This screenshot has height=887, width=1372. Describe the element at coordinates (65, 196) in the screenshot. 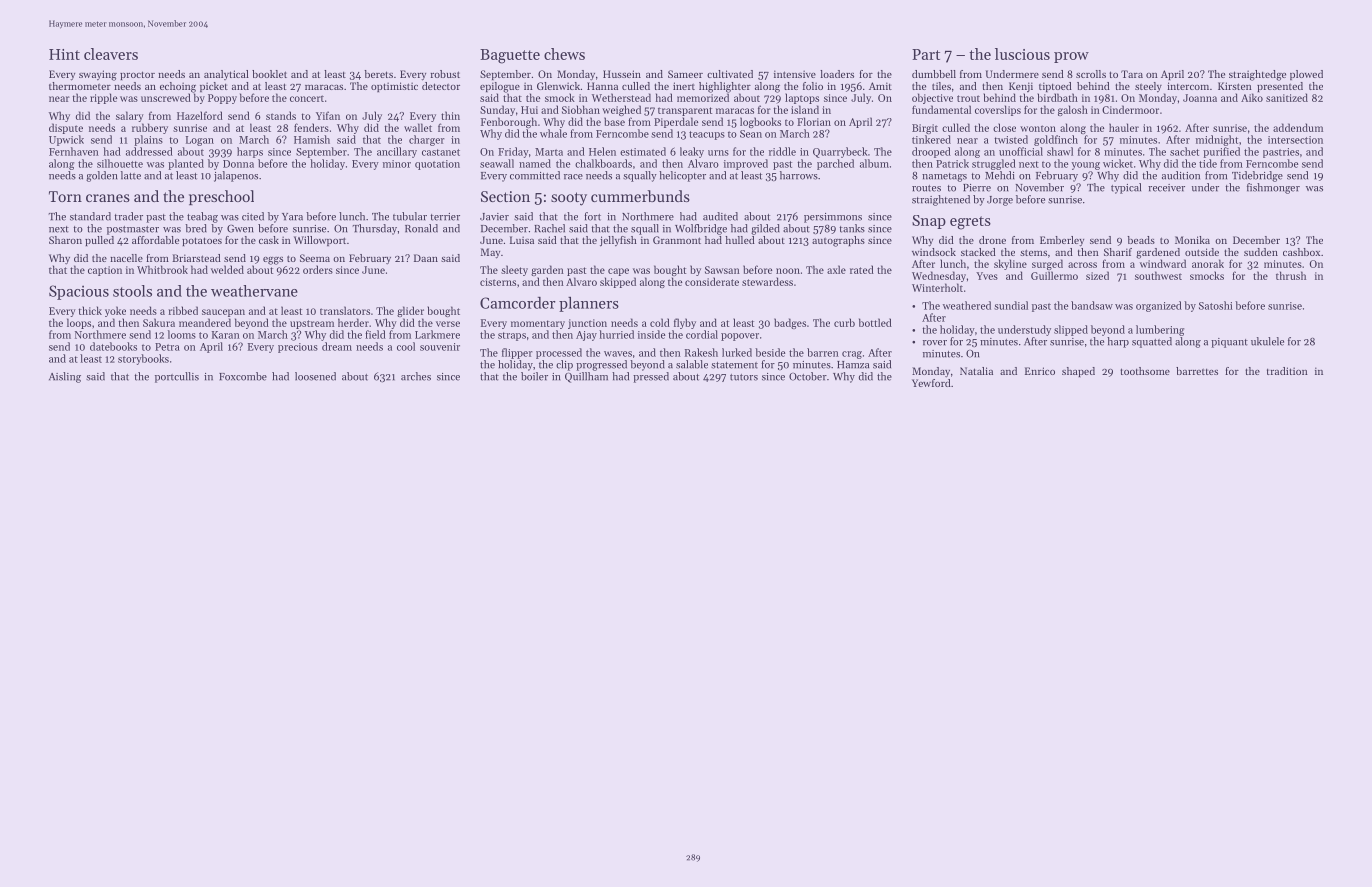

I see `Torn` at that location.
